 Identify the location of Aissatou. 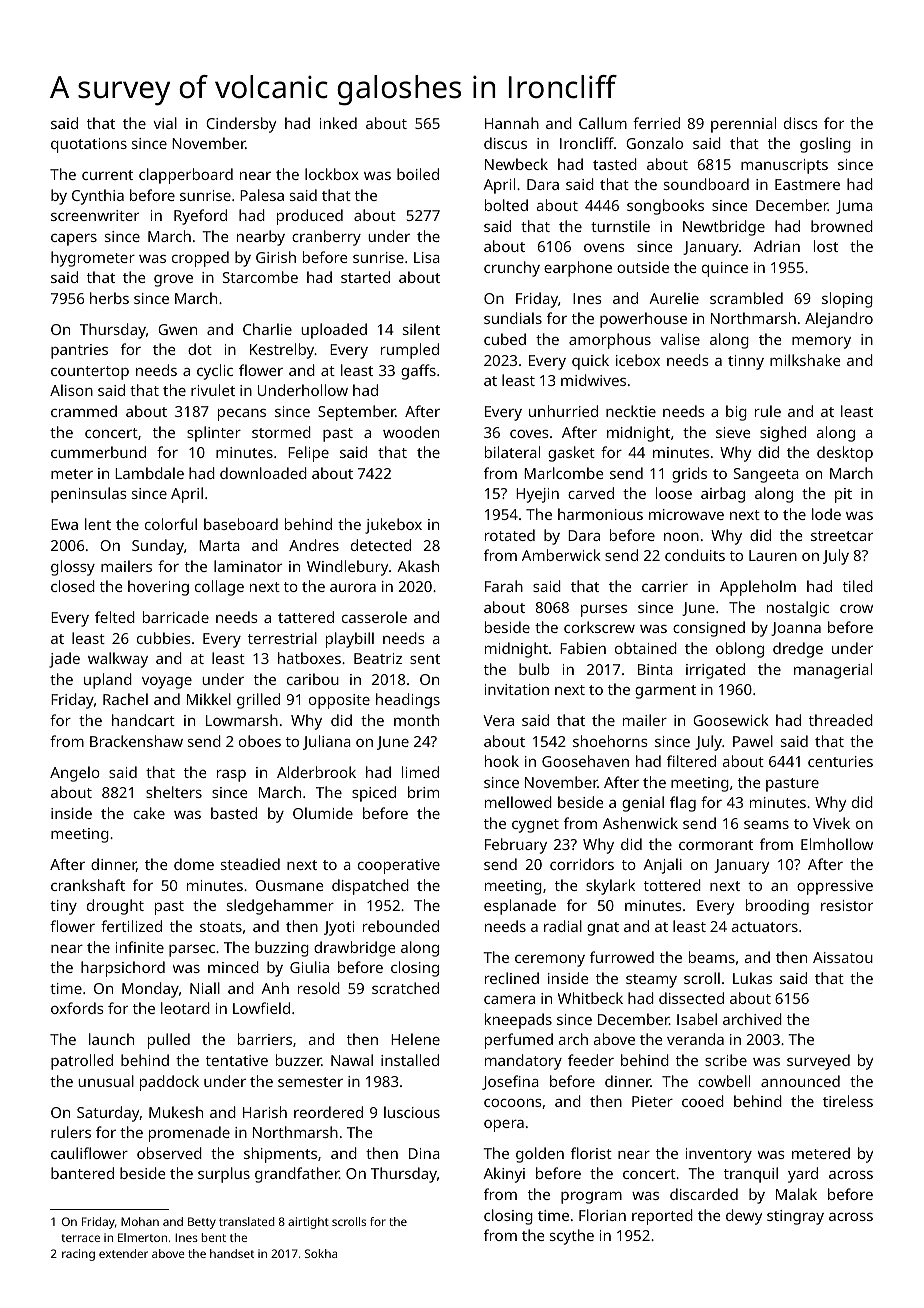
(843, 957).
